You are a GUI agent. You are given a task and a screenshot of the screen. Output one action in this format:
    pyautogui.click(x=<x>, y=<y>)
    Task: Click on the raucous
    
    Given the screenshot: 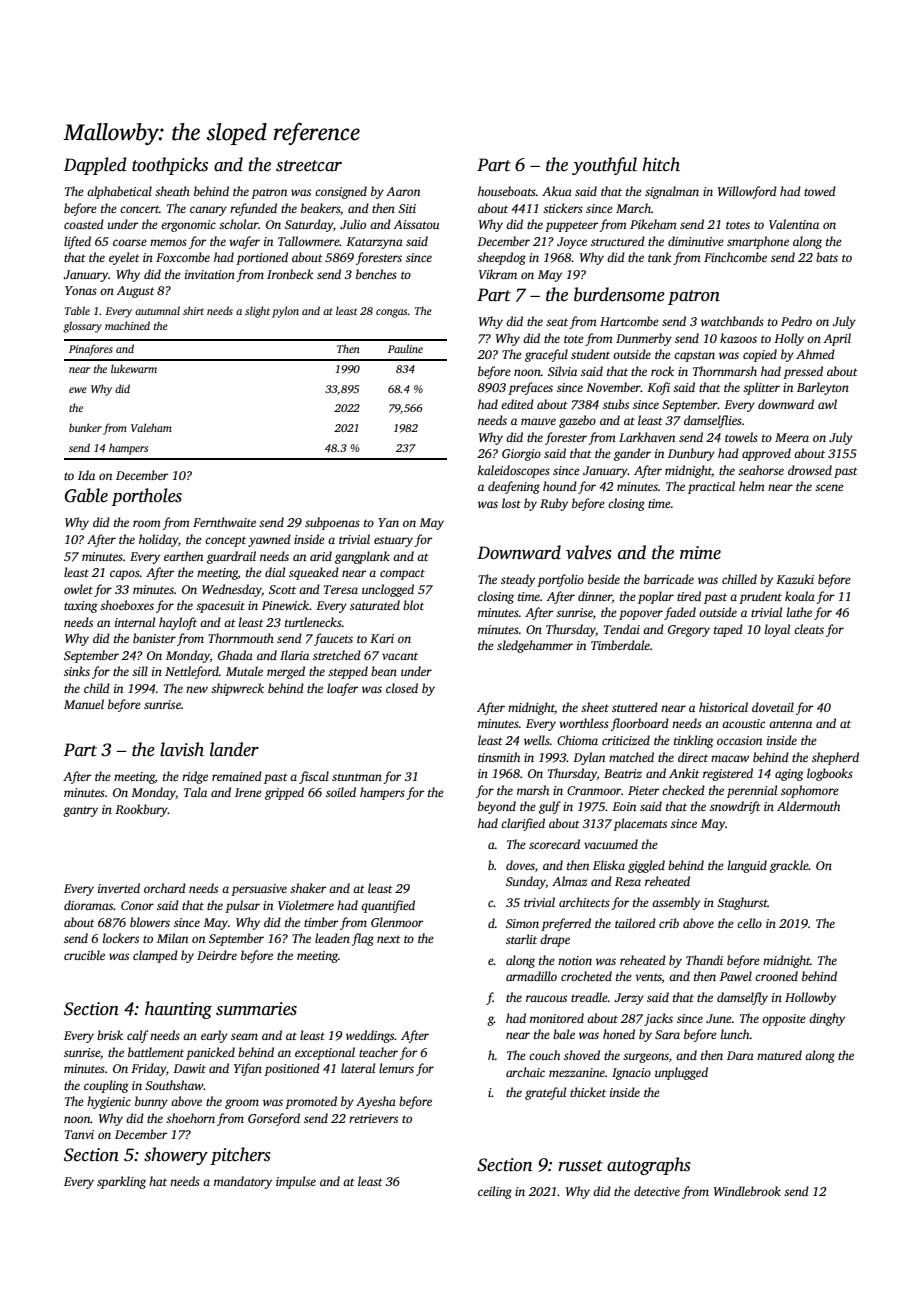 What is the action you would take?
    pyautogui.click(x=546, y=998)
